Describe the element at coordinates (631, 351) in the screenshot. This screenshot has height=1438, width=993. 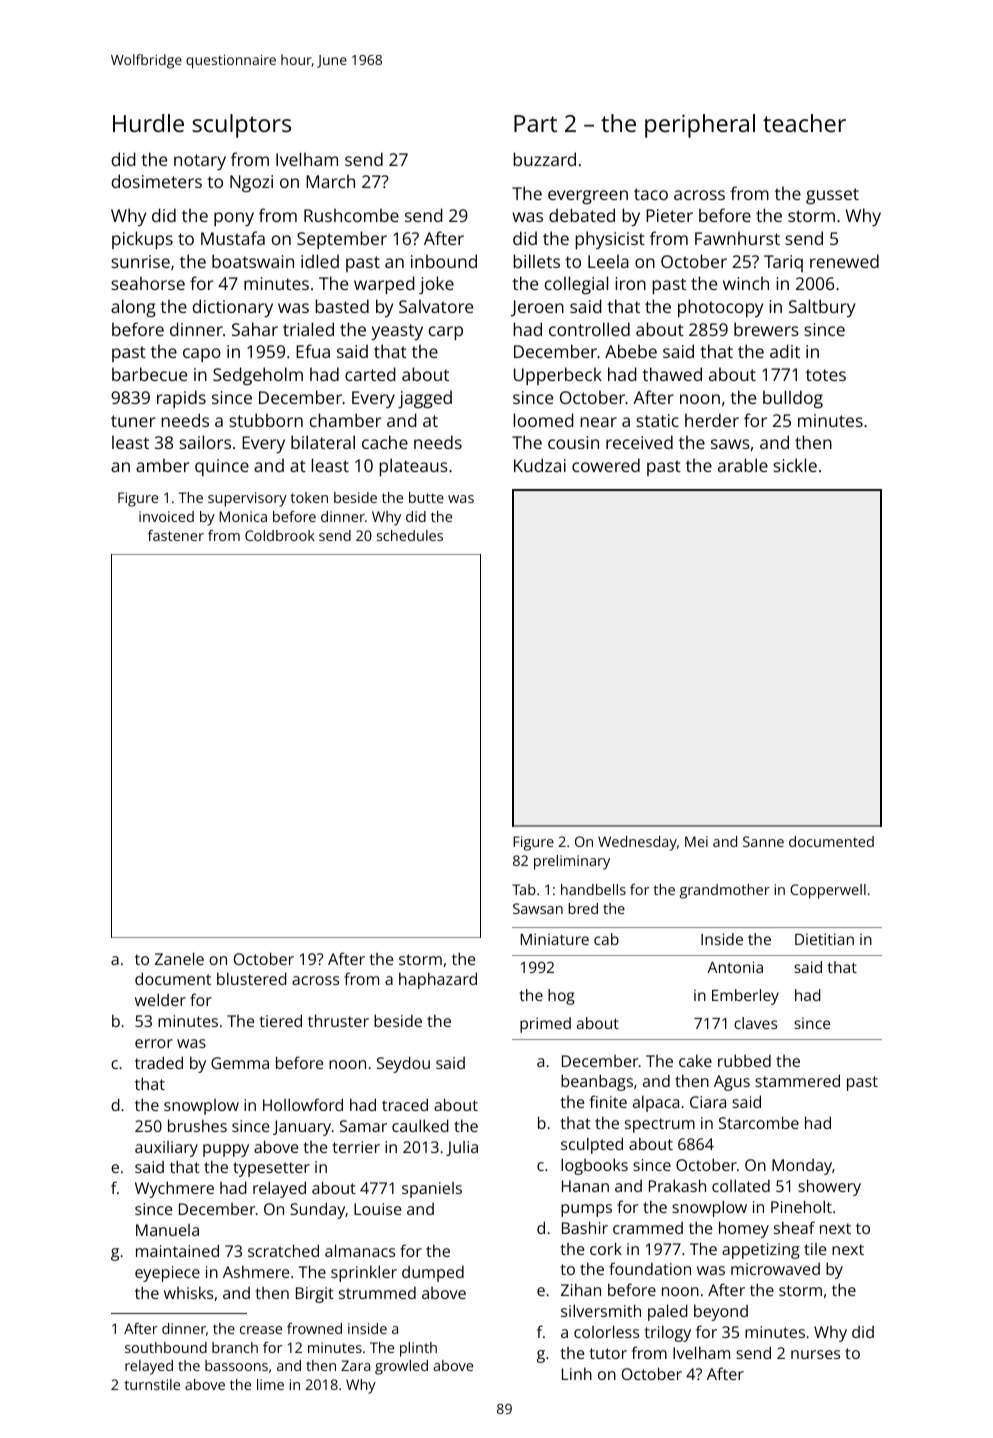
I see `Abebe` at that location.
